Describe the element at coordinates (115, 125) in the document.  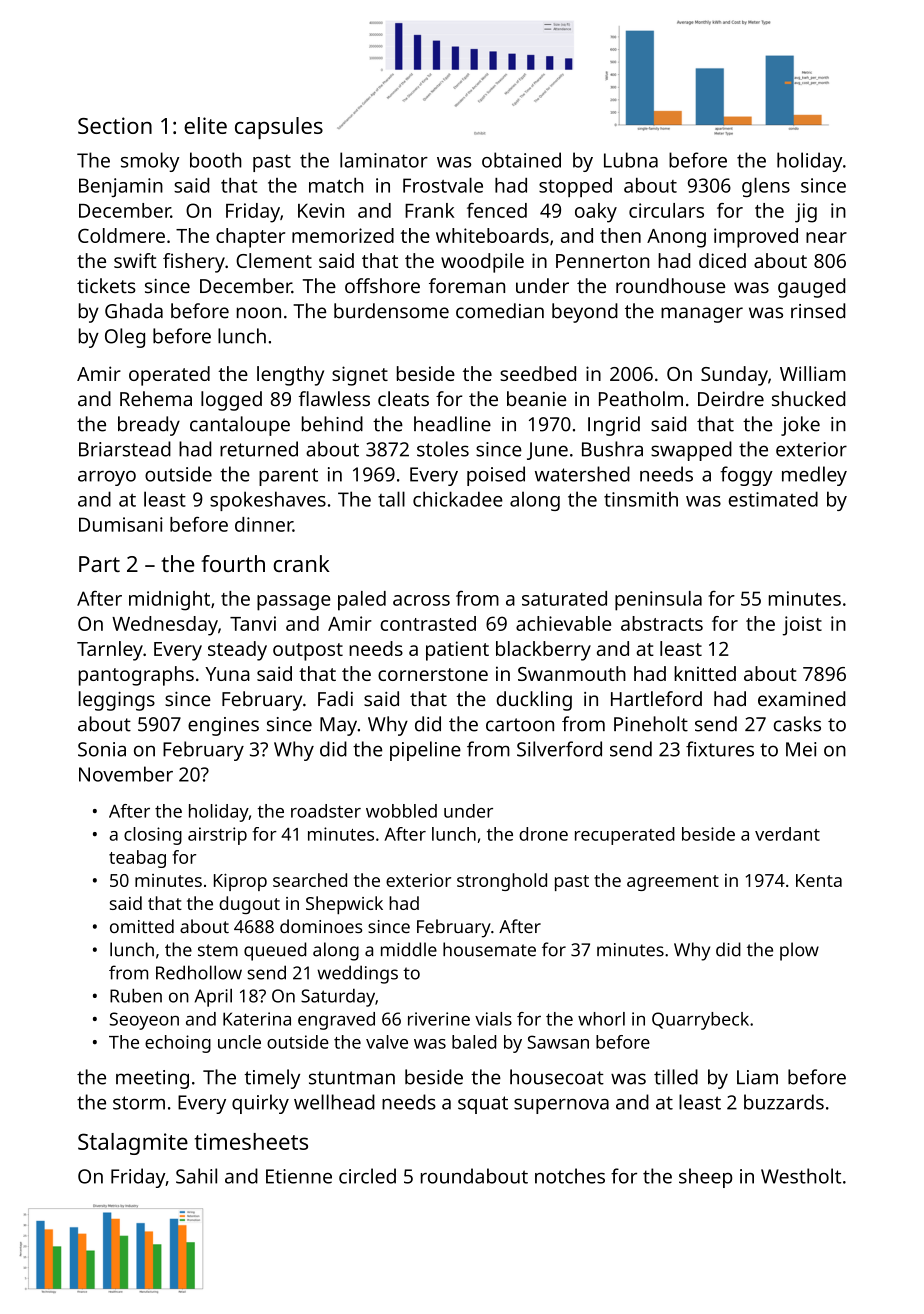
I see `Section` at that location.
